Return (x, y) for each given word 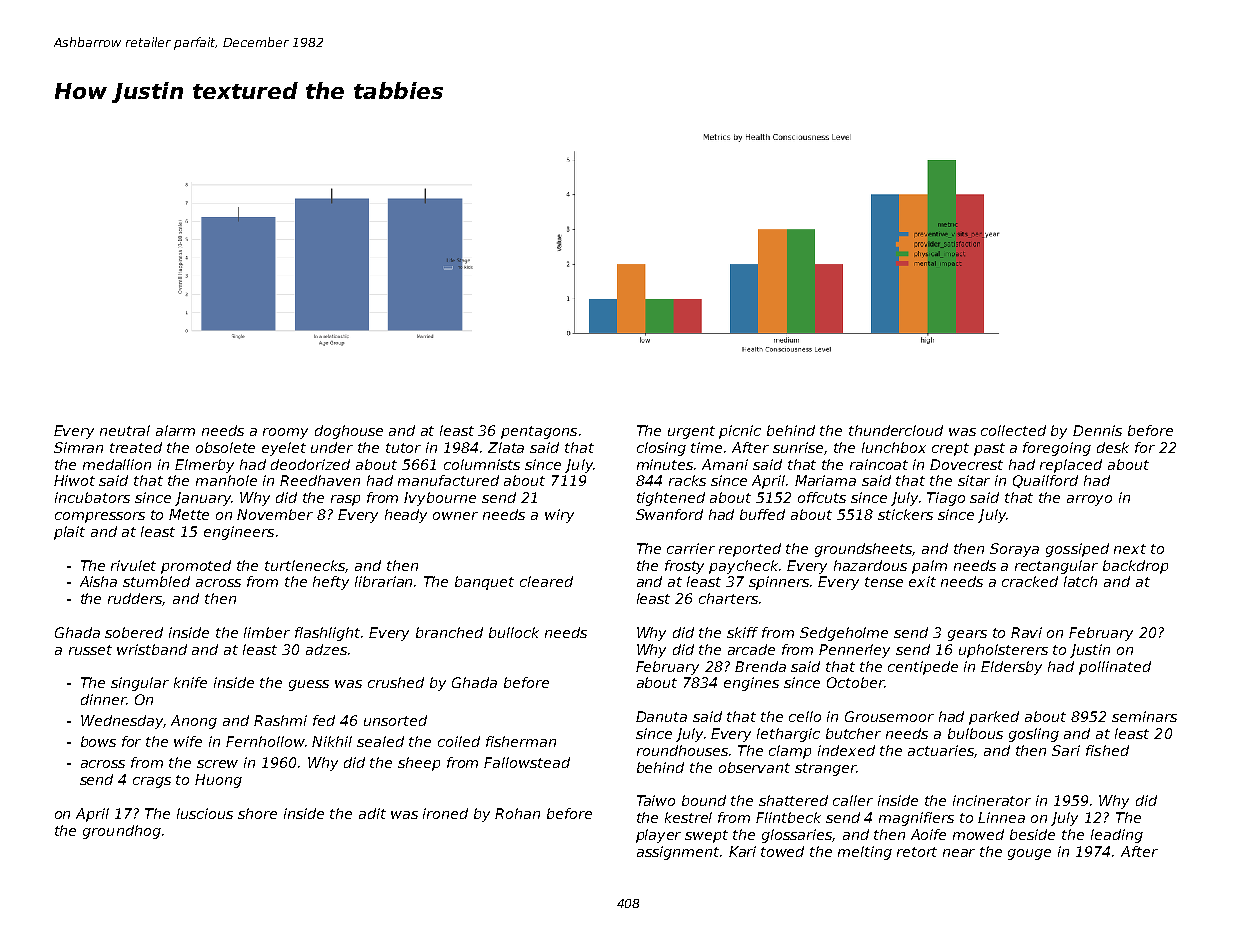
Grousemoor (889, 716)
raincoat (879, 464)
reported (750, 550)
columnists (482, 464)
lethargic (788, 735)
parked (994, 718)
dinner (103, 699)
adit (372, 813)
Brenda (760, 666)
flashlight (327, 634)
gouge (1029, 854)
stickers (905, 514)
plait (69, 533)
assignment (678, 853)
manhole (226, 480)
